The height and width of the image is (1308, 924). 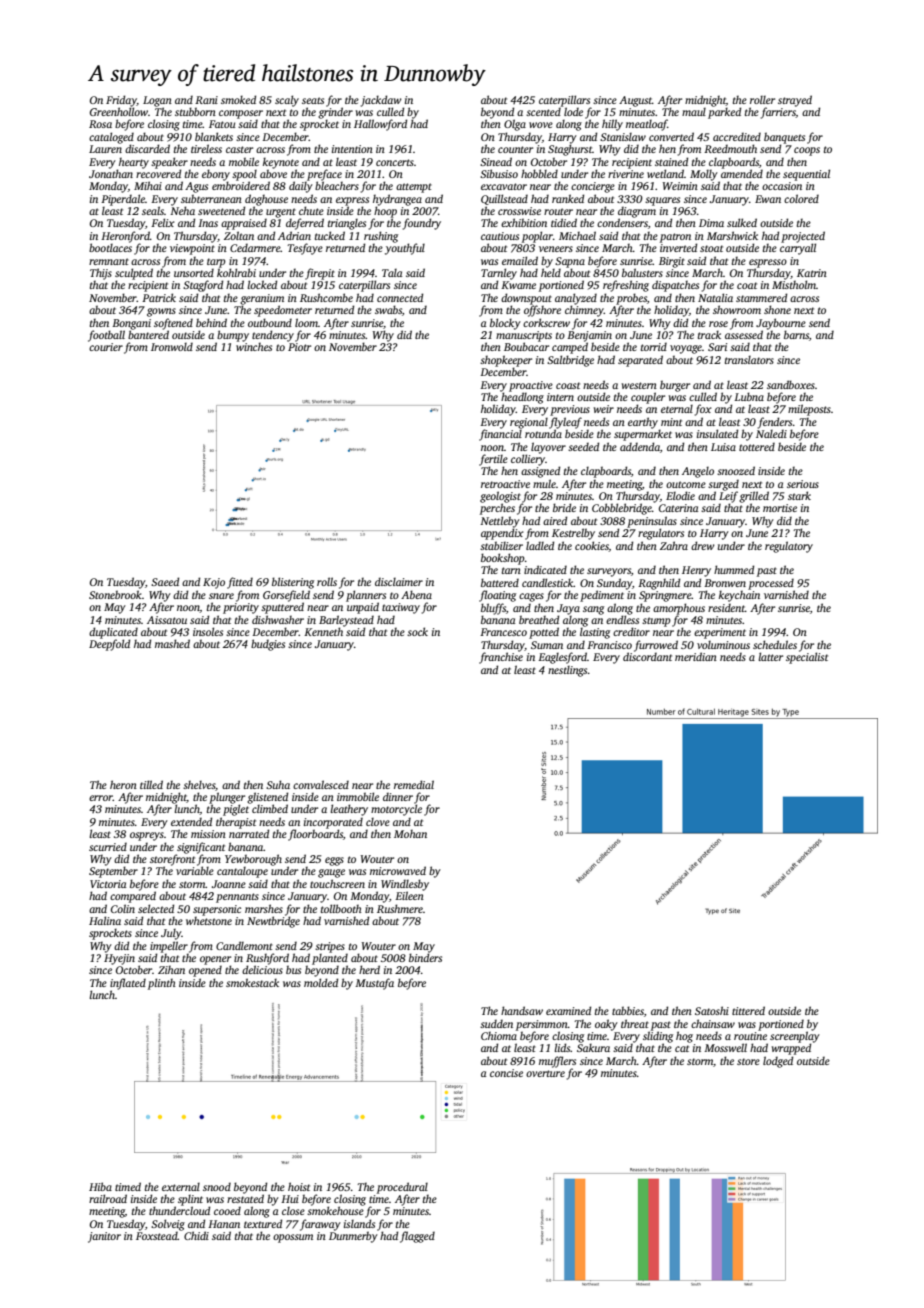 What do you see at coordinates (123, 200) in the image?
I see `Piperdale` at bounding box center [123, 200].
